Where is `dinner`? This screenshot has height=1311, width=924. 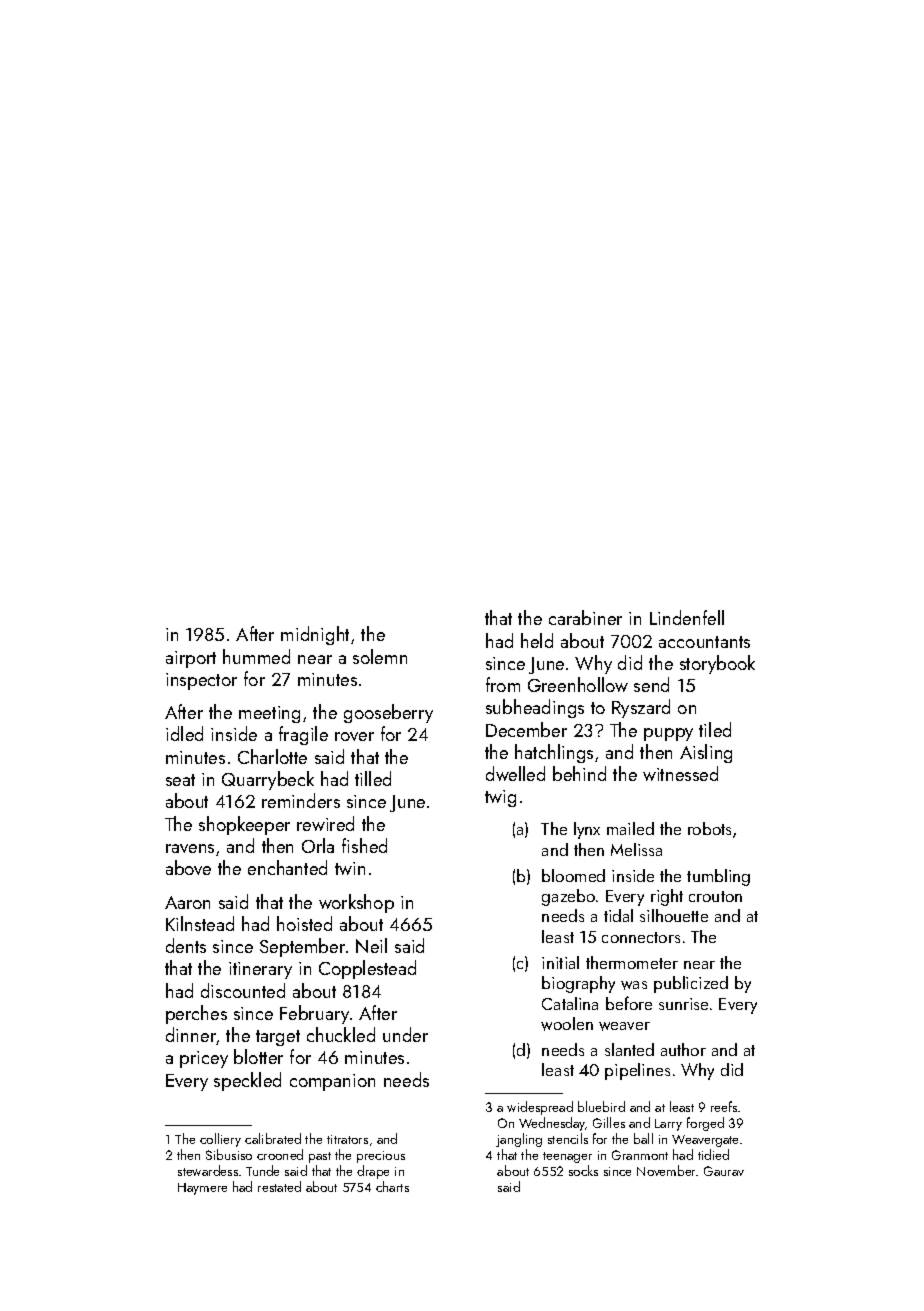 dinner is located at coordinates (191, 1034).
